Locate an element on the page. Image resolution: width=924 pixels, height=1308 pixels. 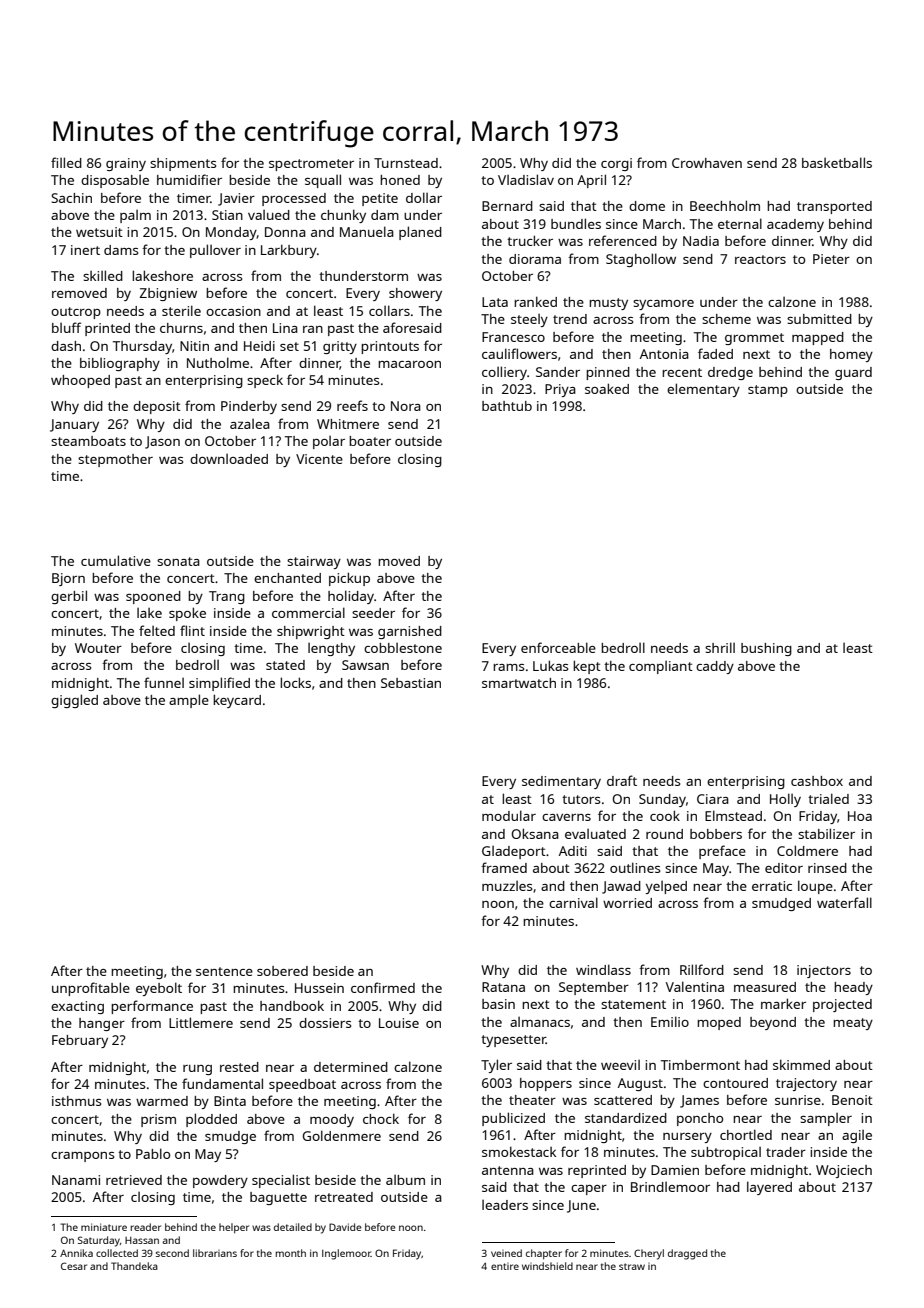
crampons is located at coordinates (82, 1157).
